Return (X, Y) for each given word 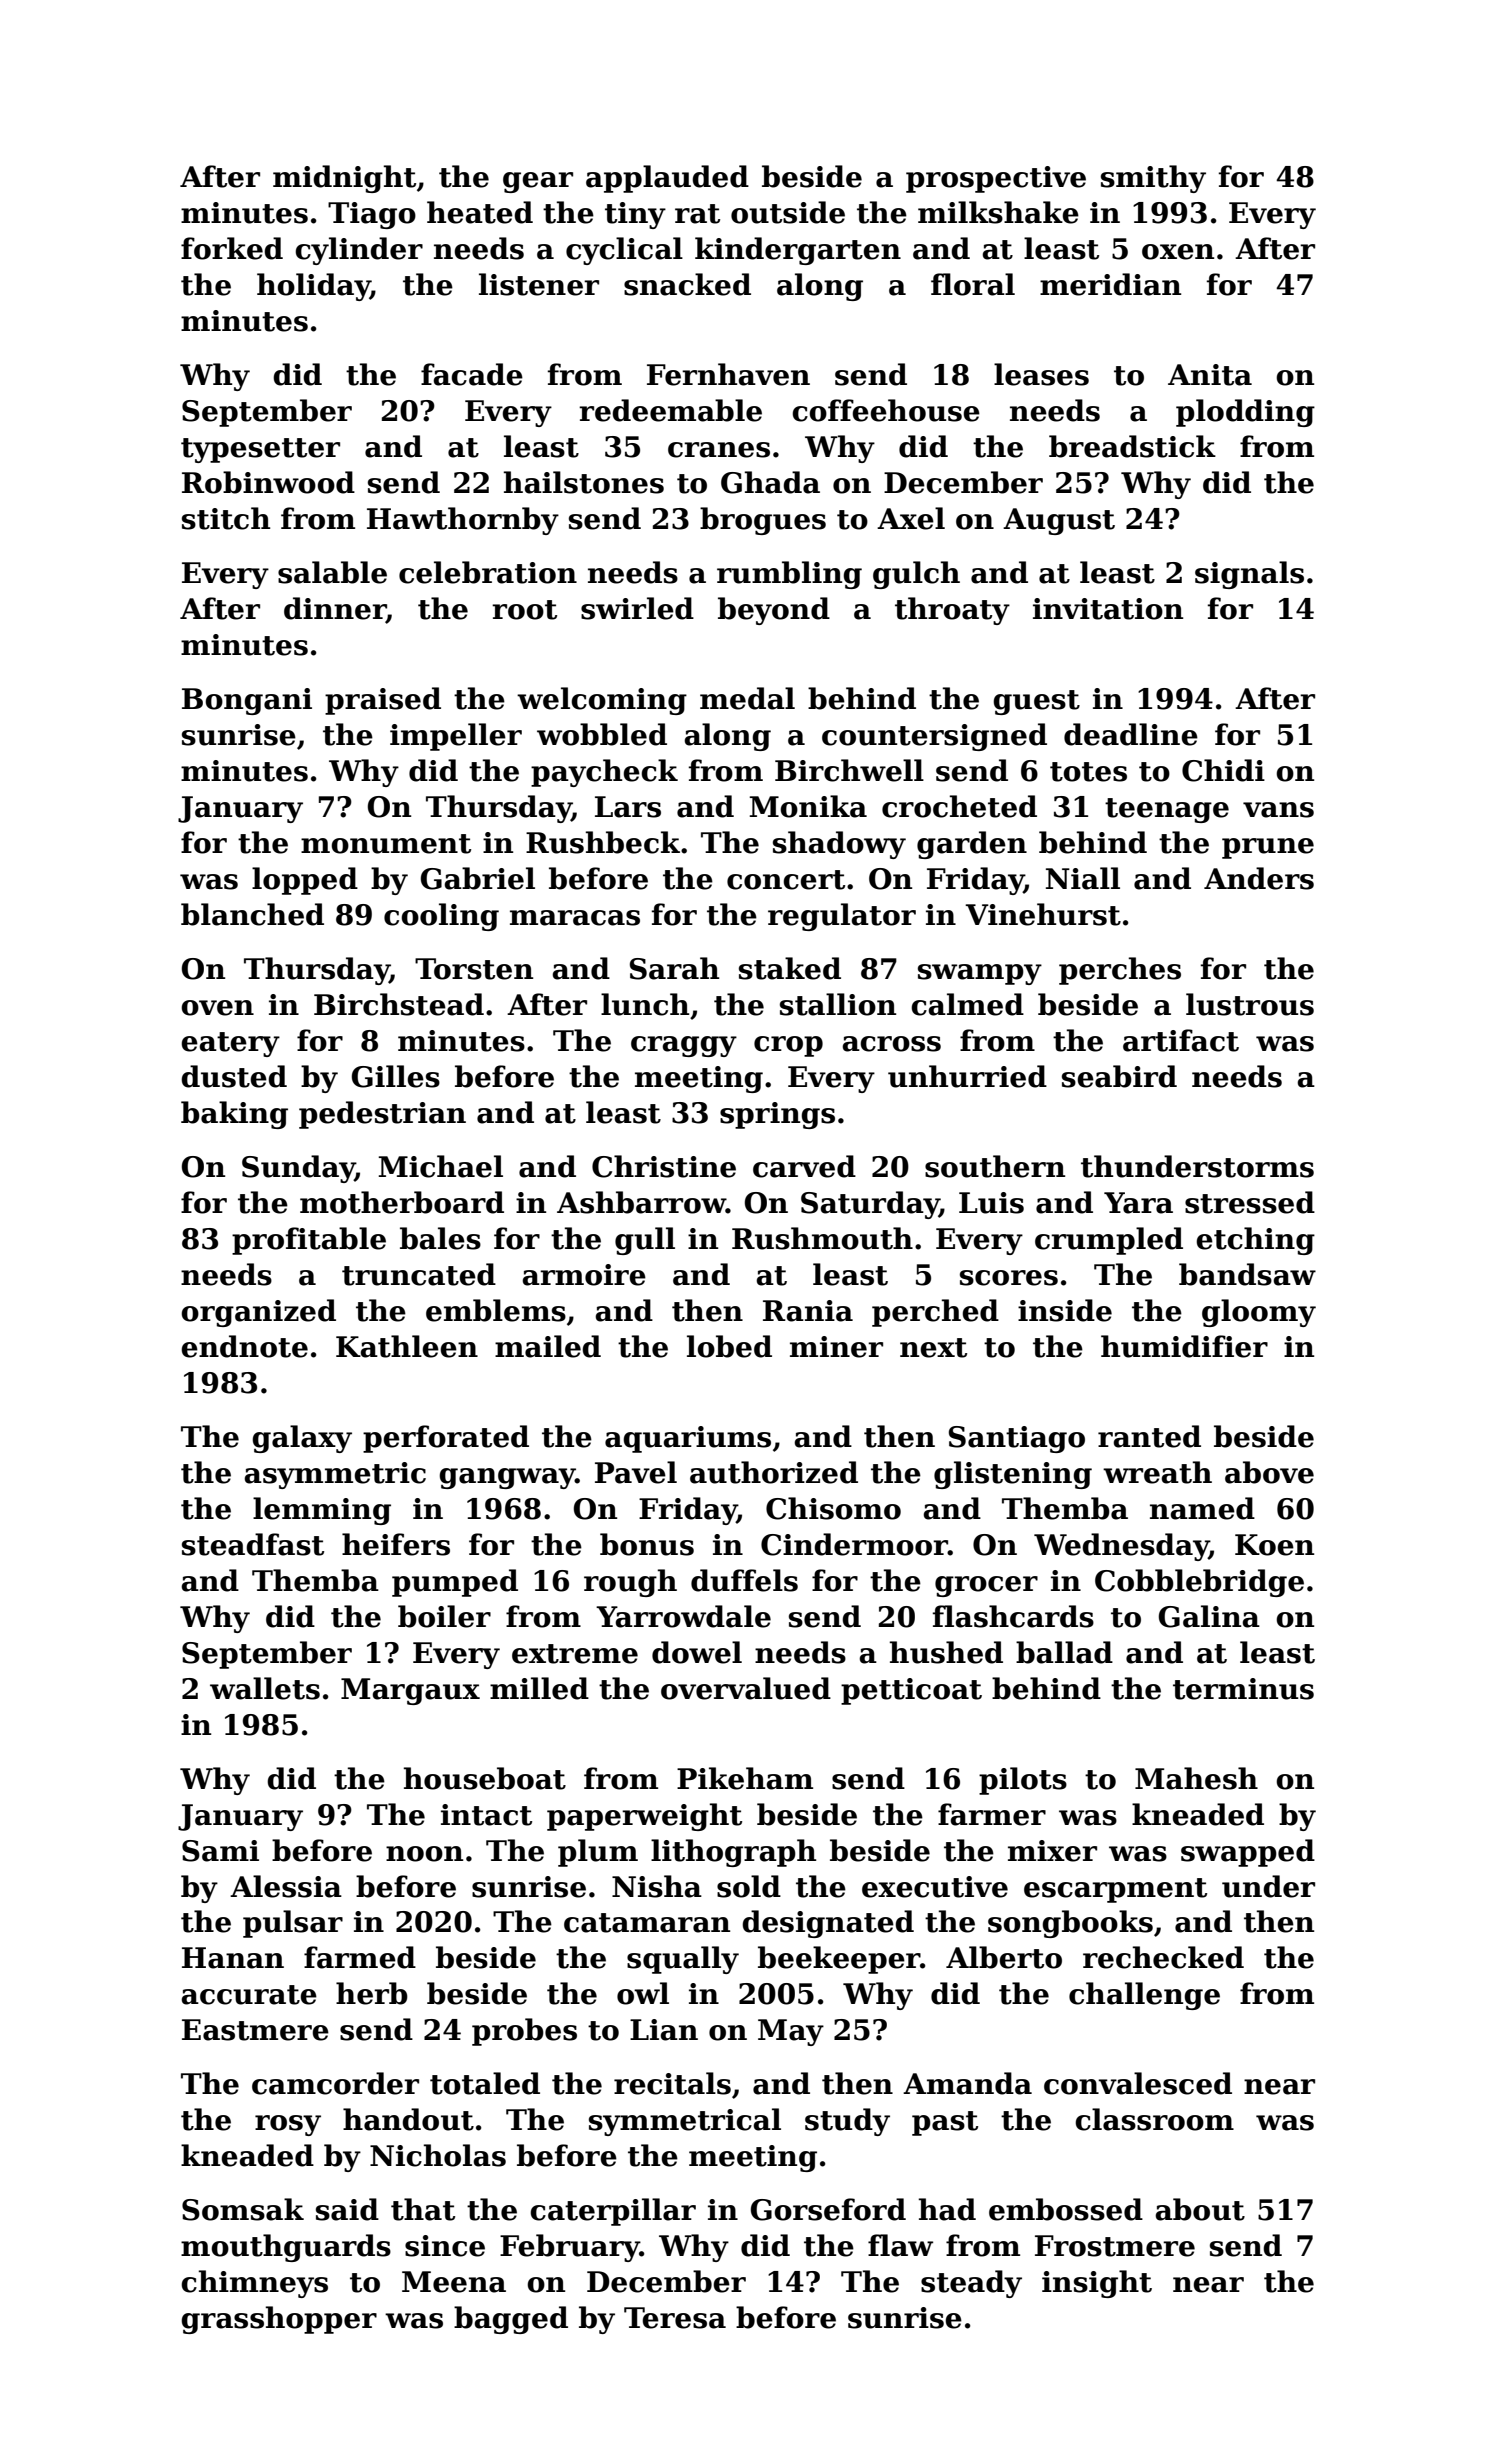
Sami (220, 1851)
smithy (1153, 179)
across (891, 1044)
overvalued (746, 1688)
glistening (1013, 1475)
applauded (667, 179)
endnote (244, 1346)
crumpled (1109, 1241)
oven (217, 1008)
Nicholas (438, 2155)
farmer (992, 1814)
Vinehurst (1043, 914)
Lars (628, 807)
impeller (456, 737)
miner (836, 1347)
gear (538, 182)
